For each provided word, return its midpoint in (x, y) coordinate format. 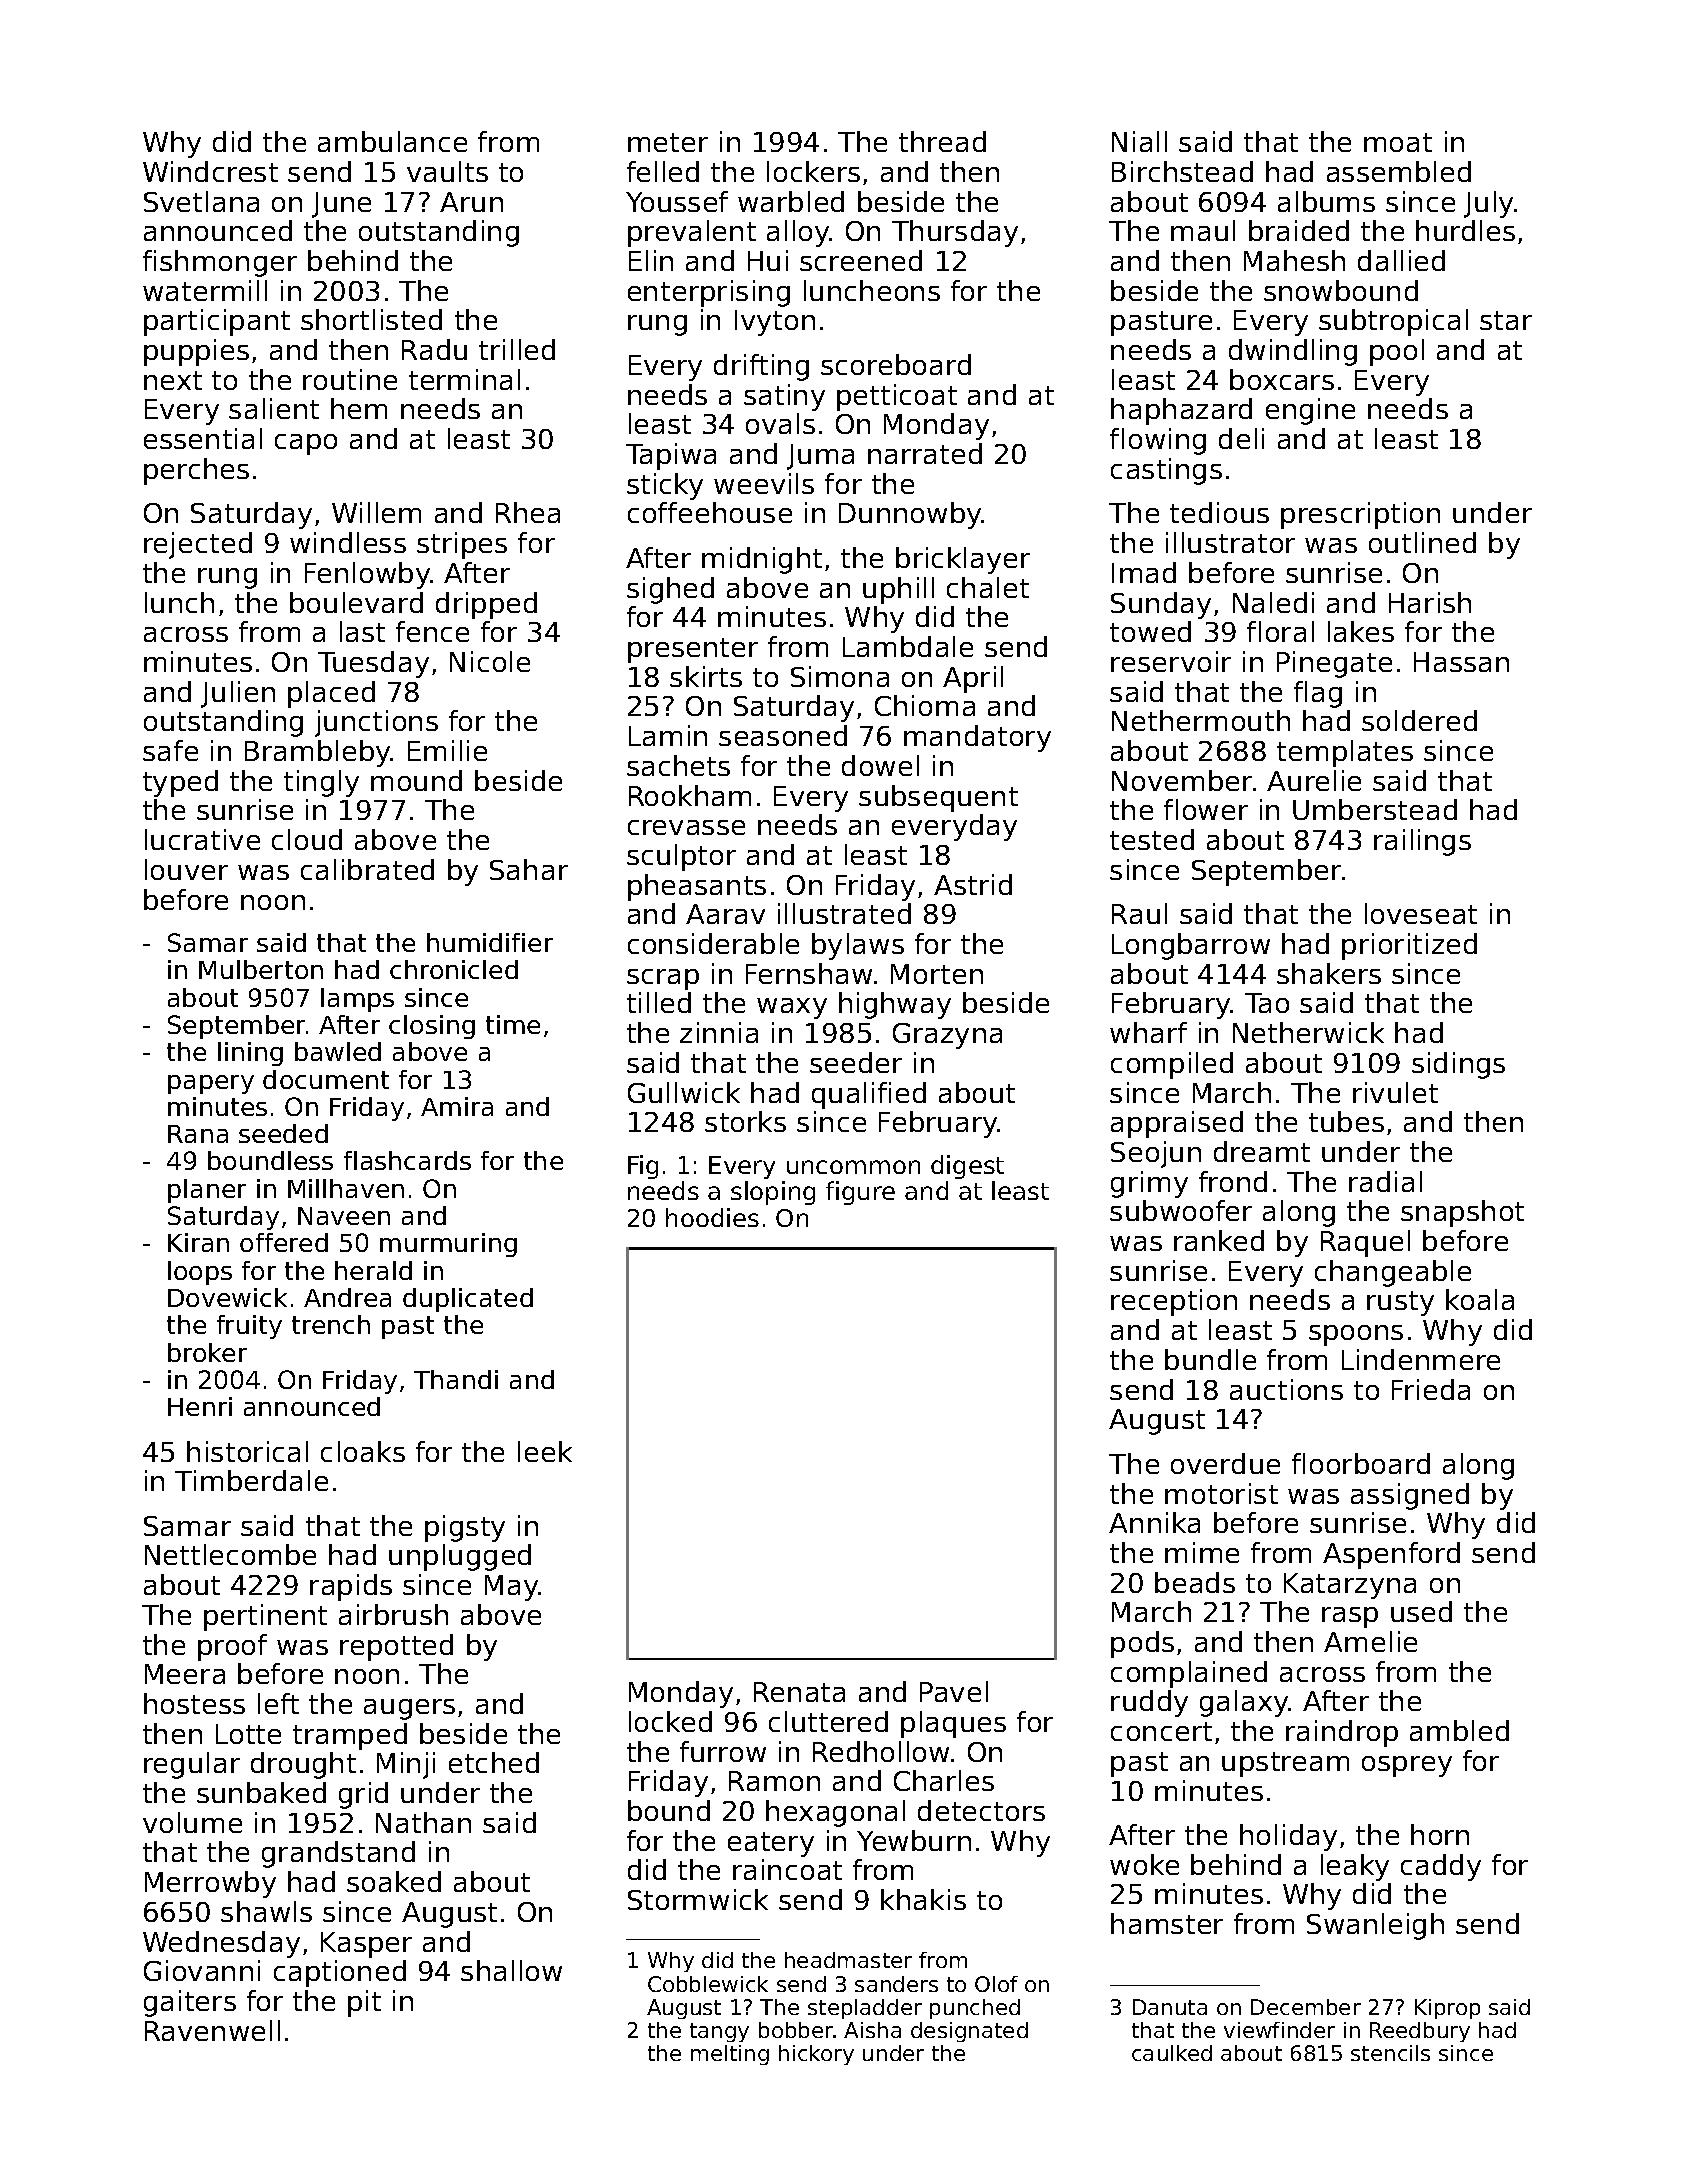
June (341, 205)
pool (1397, 352)
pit (364, 2003)
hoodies (712, 1217)
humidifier (490, 942)
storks (745, 1121)
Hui (768, 260)
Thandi (456, 1379)
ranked (1219, 1240)
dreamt (1262, 1151)
